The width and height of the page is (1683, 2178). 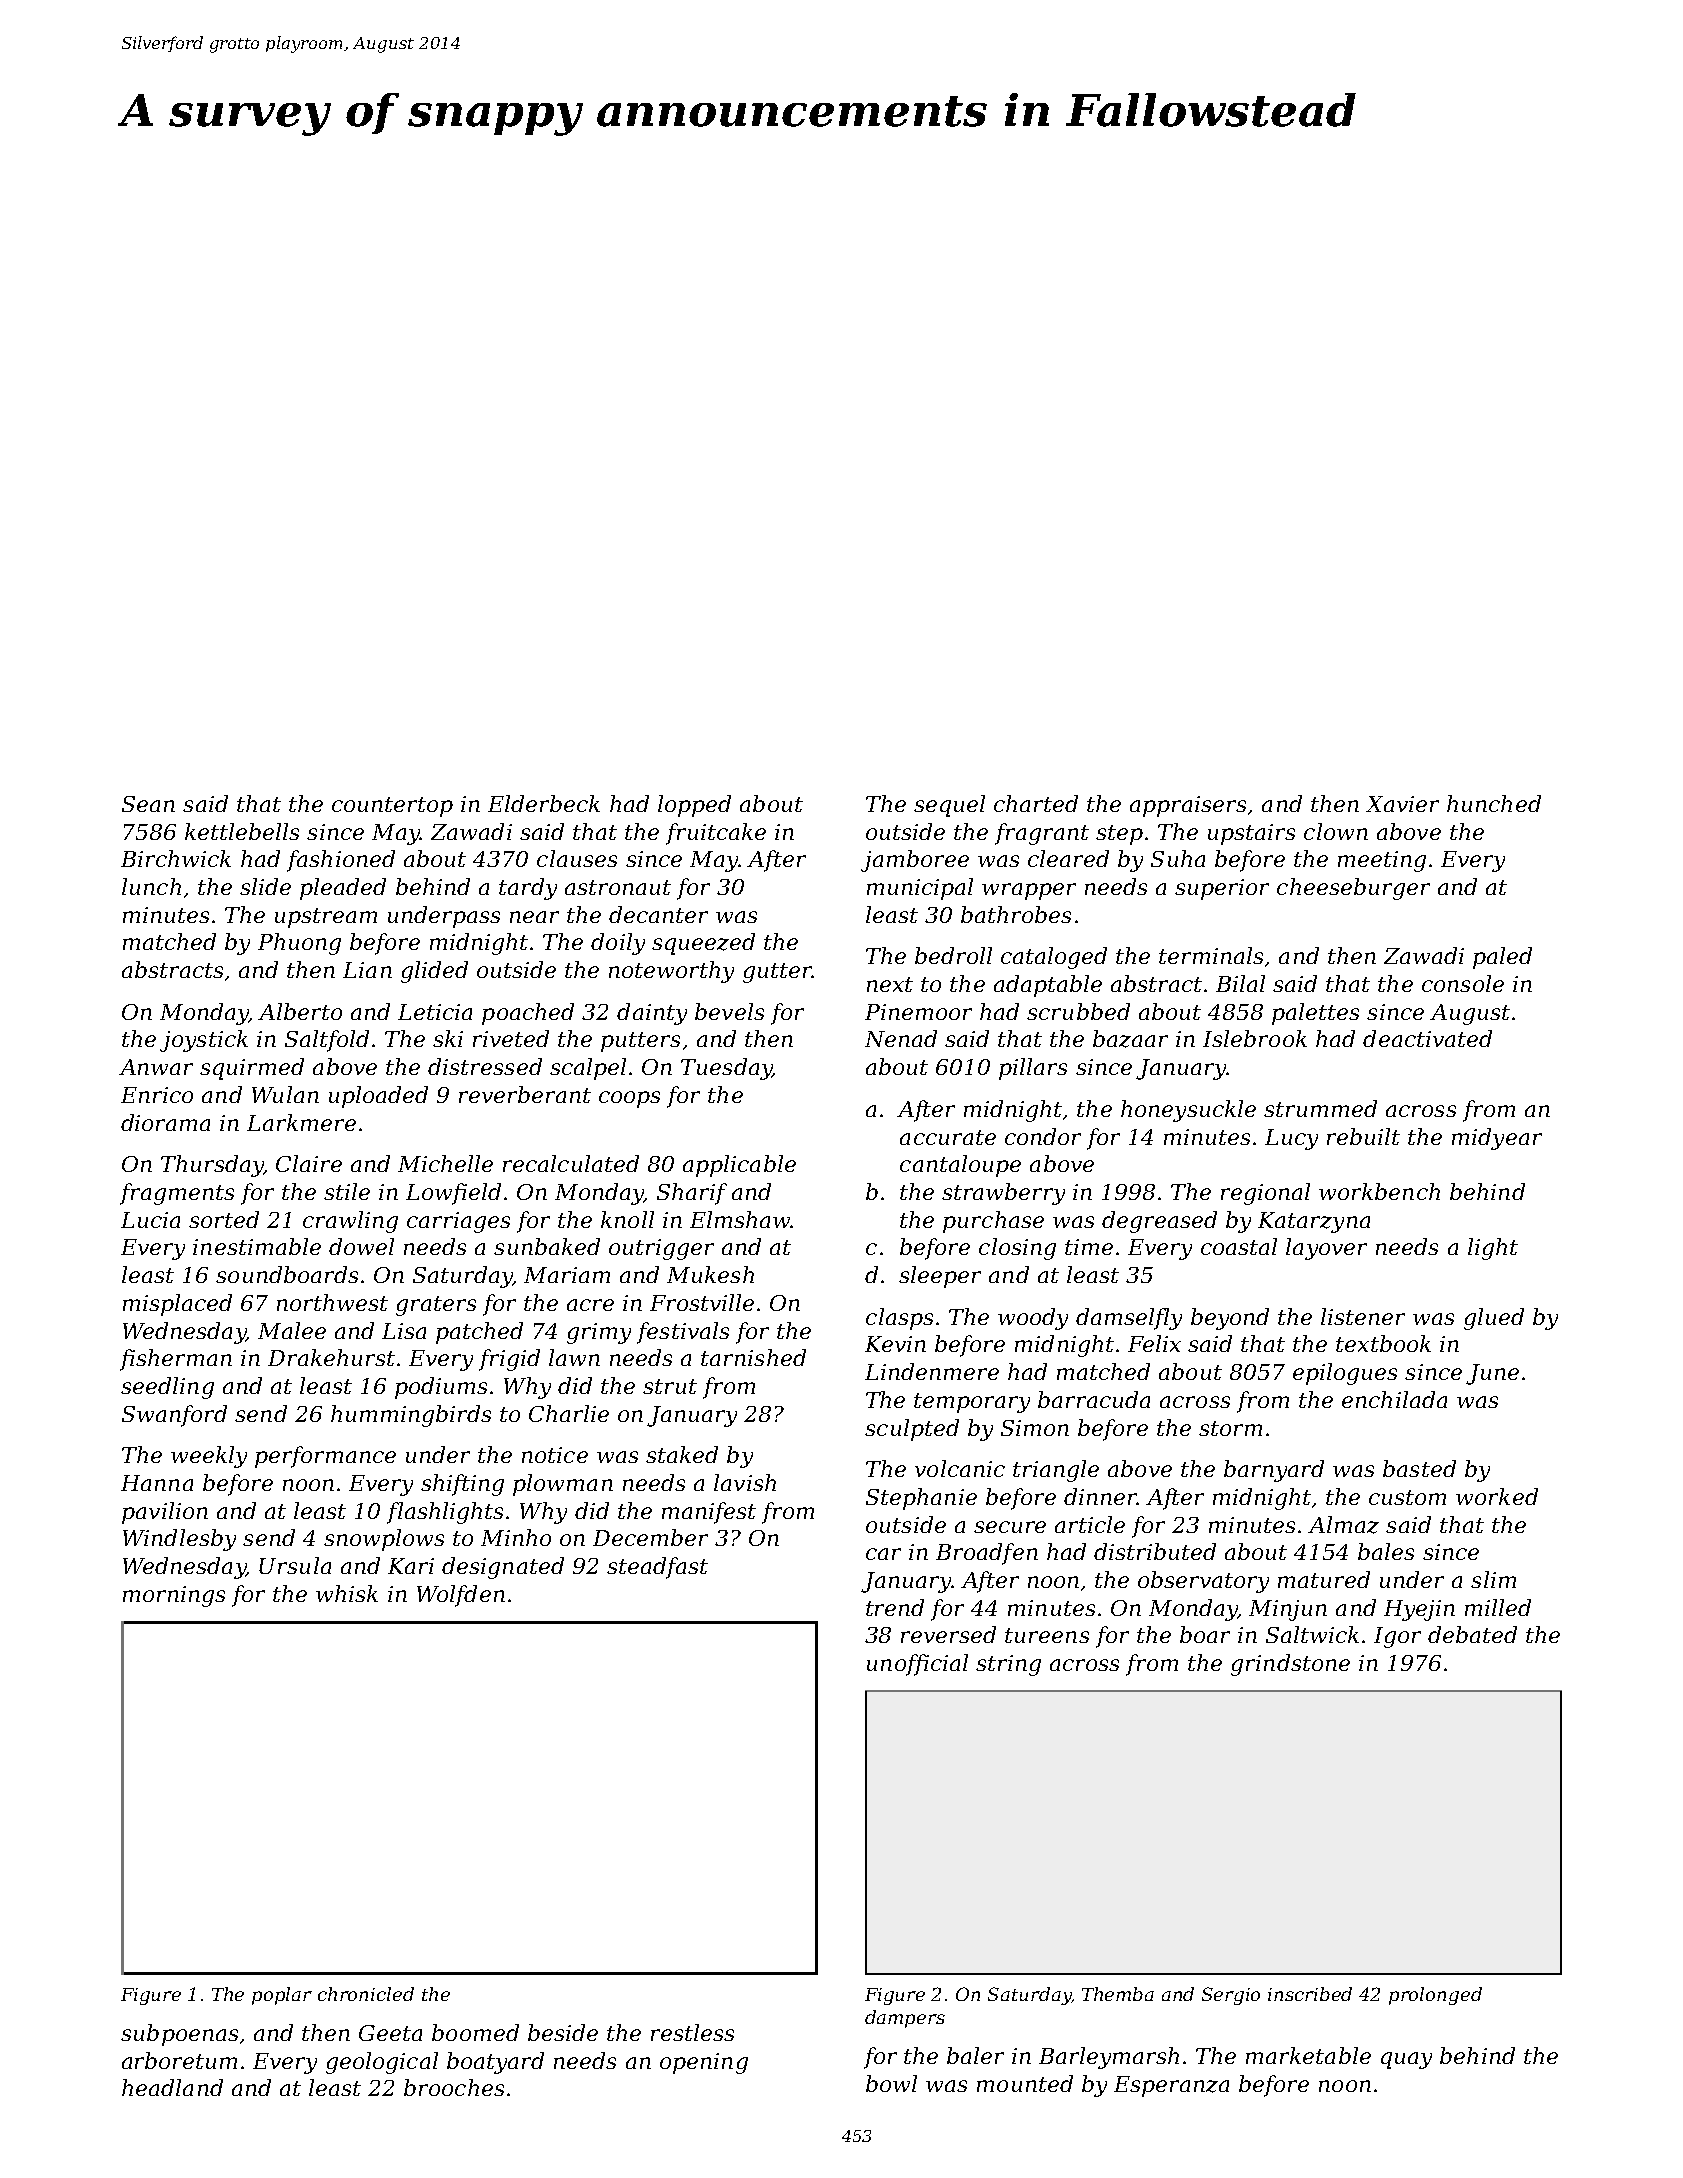 What do you see at coordinates (917, 1665) in the page?
I see `unofficial` at bounding box center [917, 1665].
